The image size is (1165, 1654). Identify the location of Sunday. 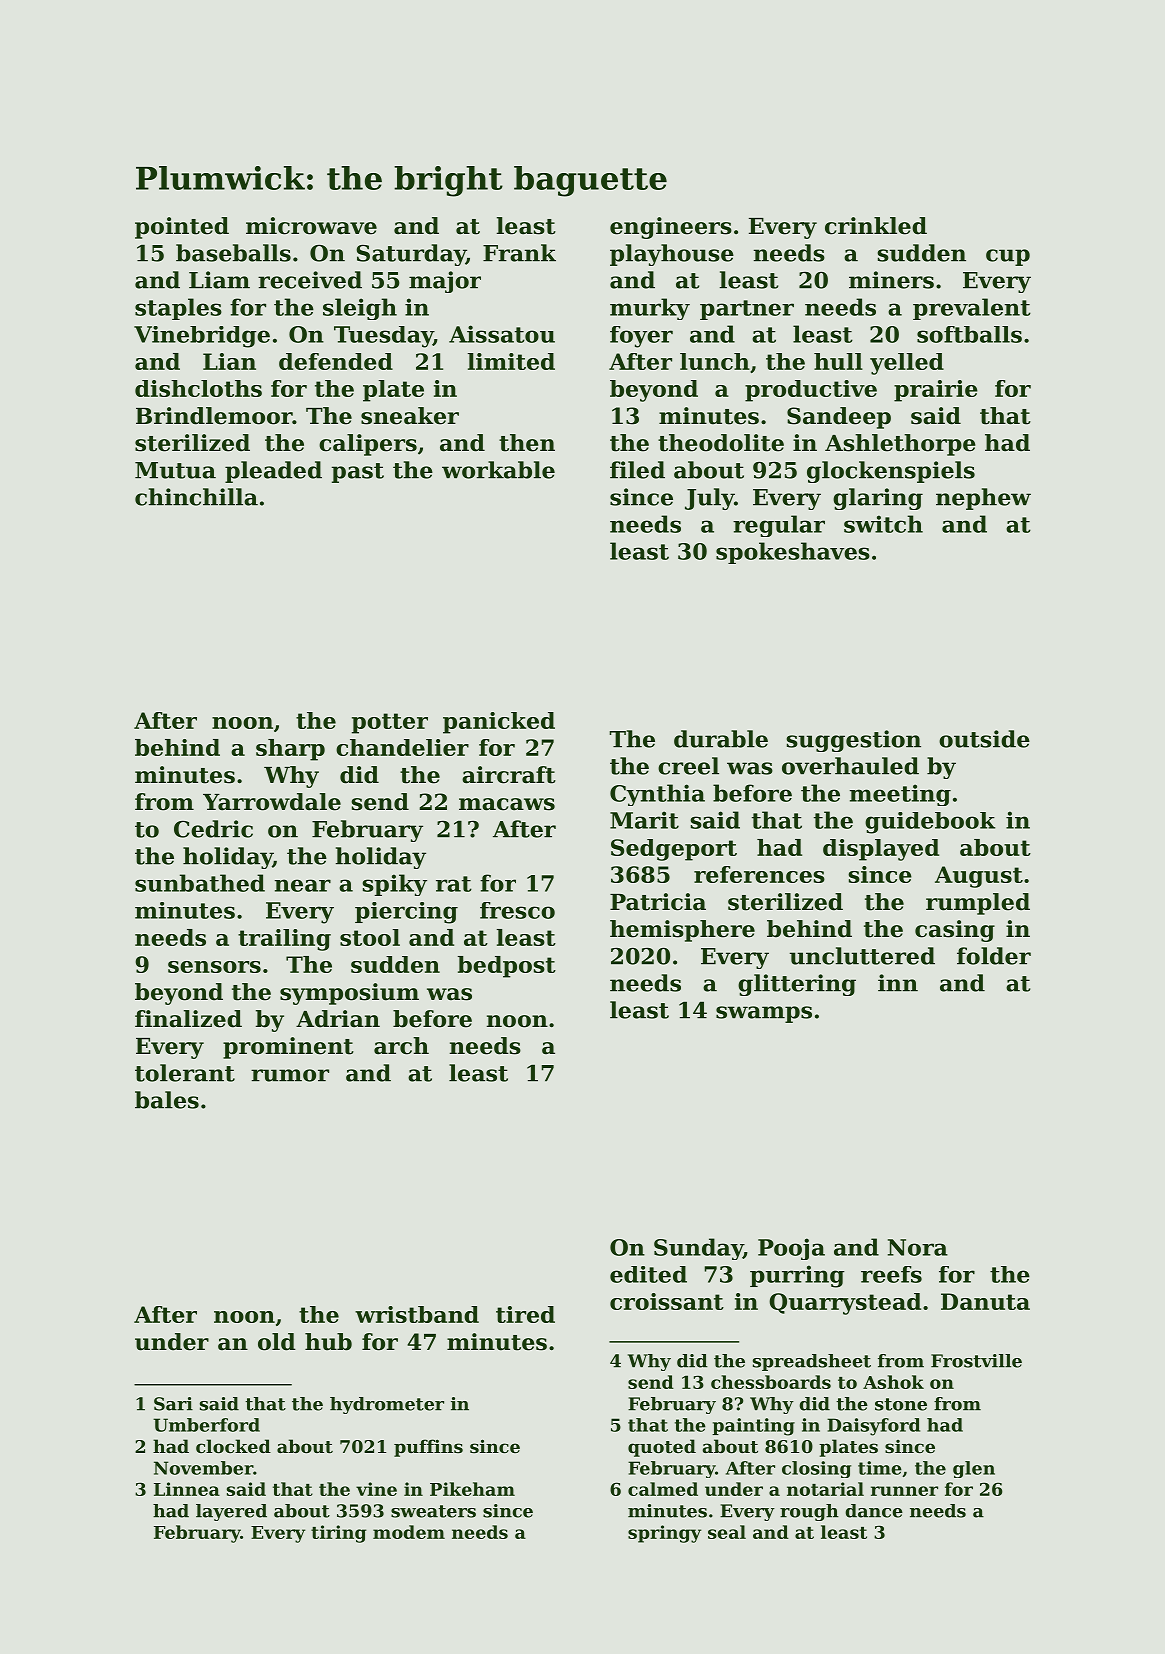
(698, 1249).
